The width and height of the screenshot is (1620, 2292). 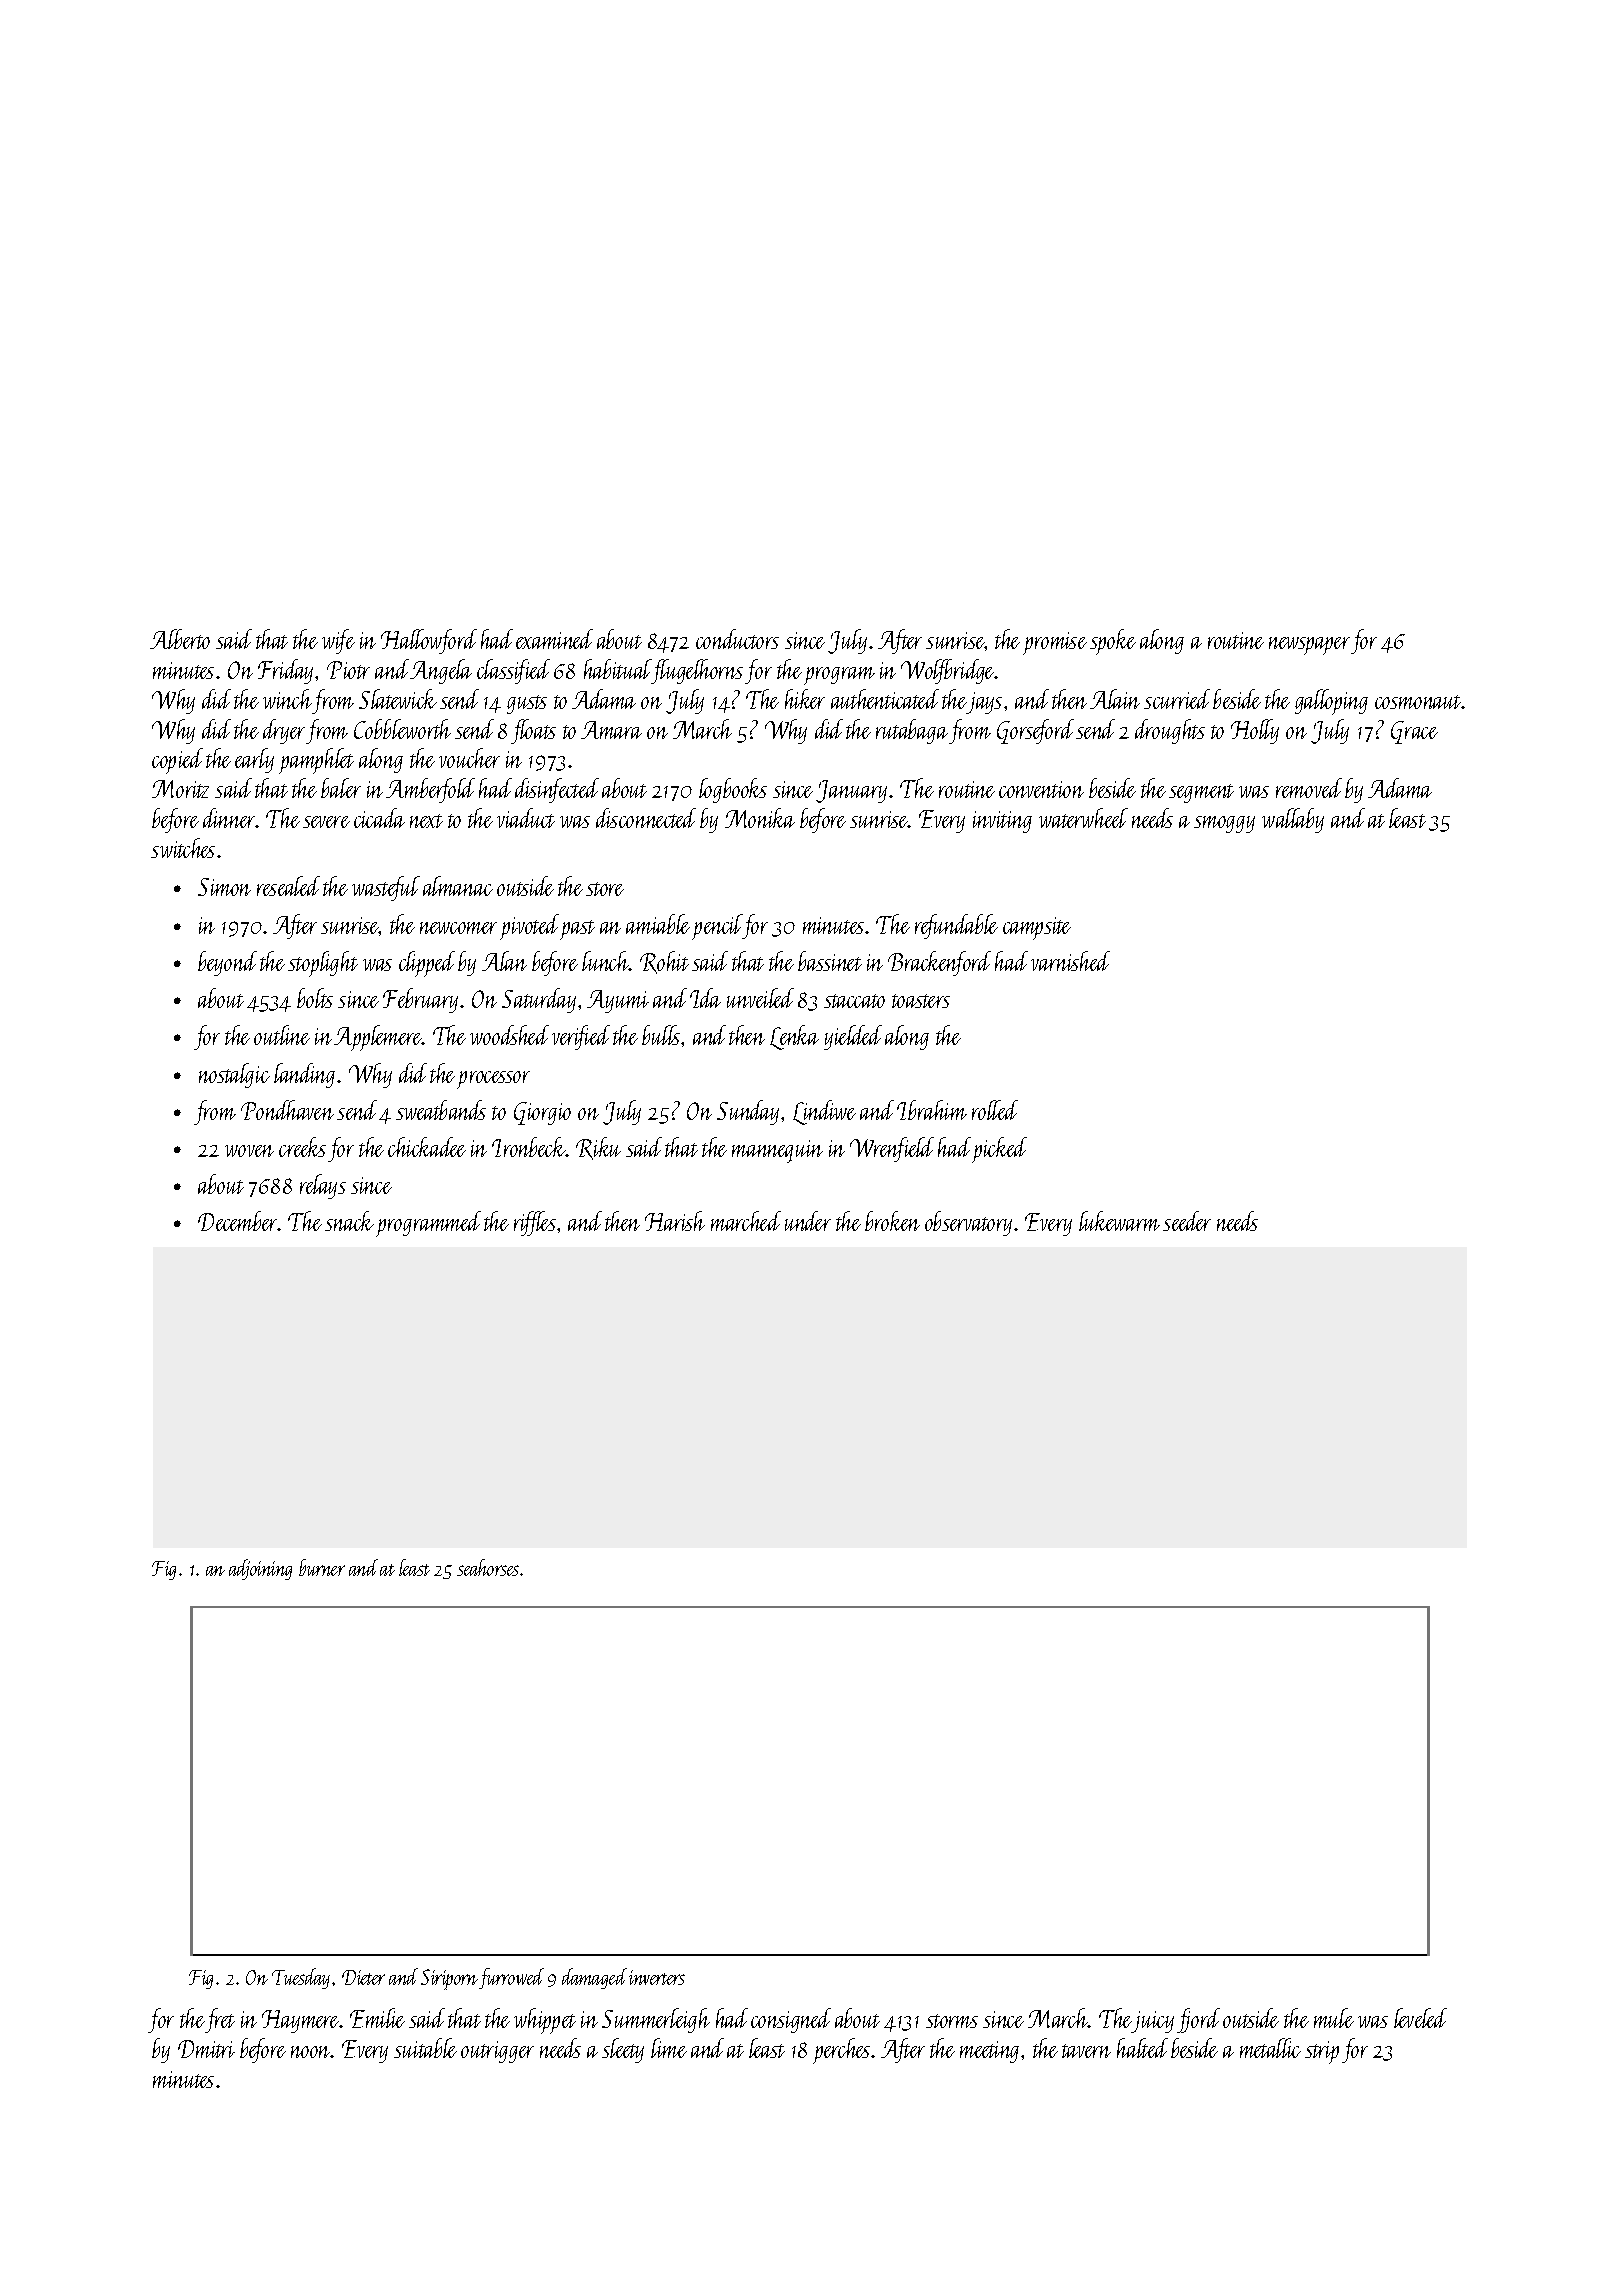 I want to click on seeder, so click(x=1187, y=1221).
